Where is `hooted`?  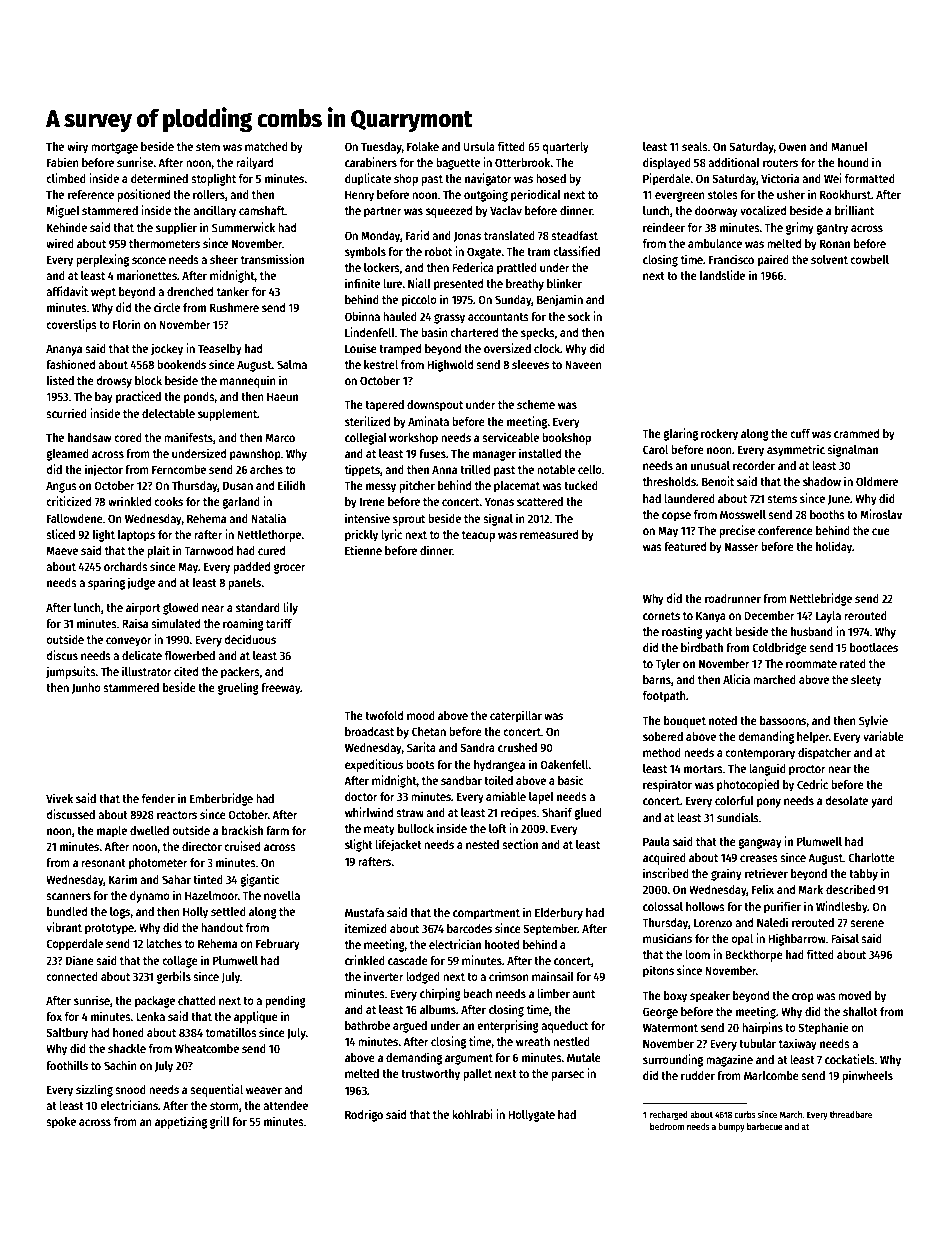
hooted is located at coordinates (502, 944).
